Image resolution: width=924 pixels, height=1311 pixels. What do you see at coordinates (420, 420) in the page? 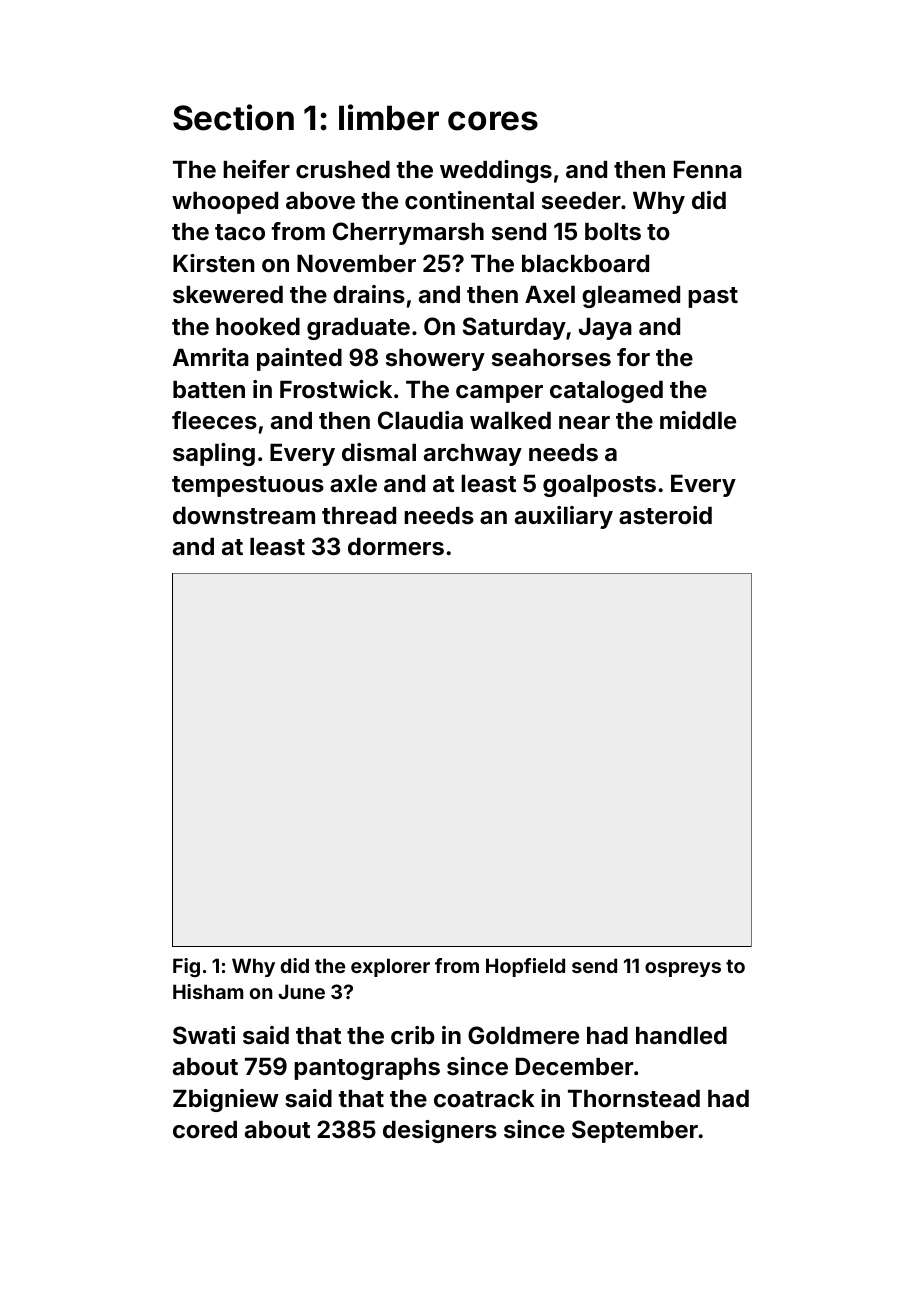
I see `Claudia` at bounding box center [420, 420].
